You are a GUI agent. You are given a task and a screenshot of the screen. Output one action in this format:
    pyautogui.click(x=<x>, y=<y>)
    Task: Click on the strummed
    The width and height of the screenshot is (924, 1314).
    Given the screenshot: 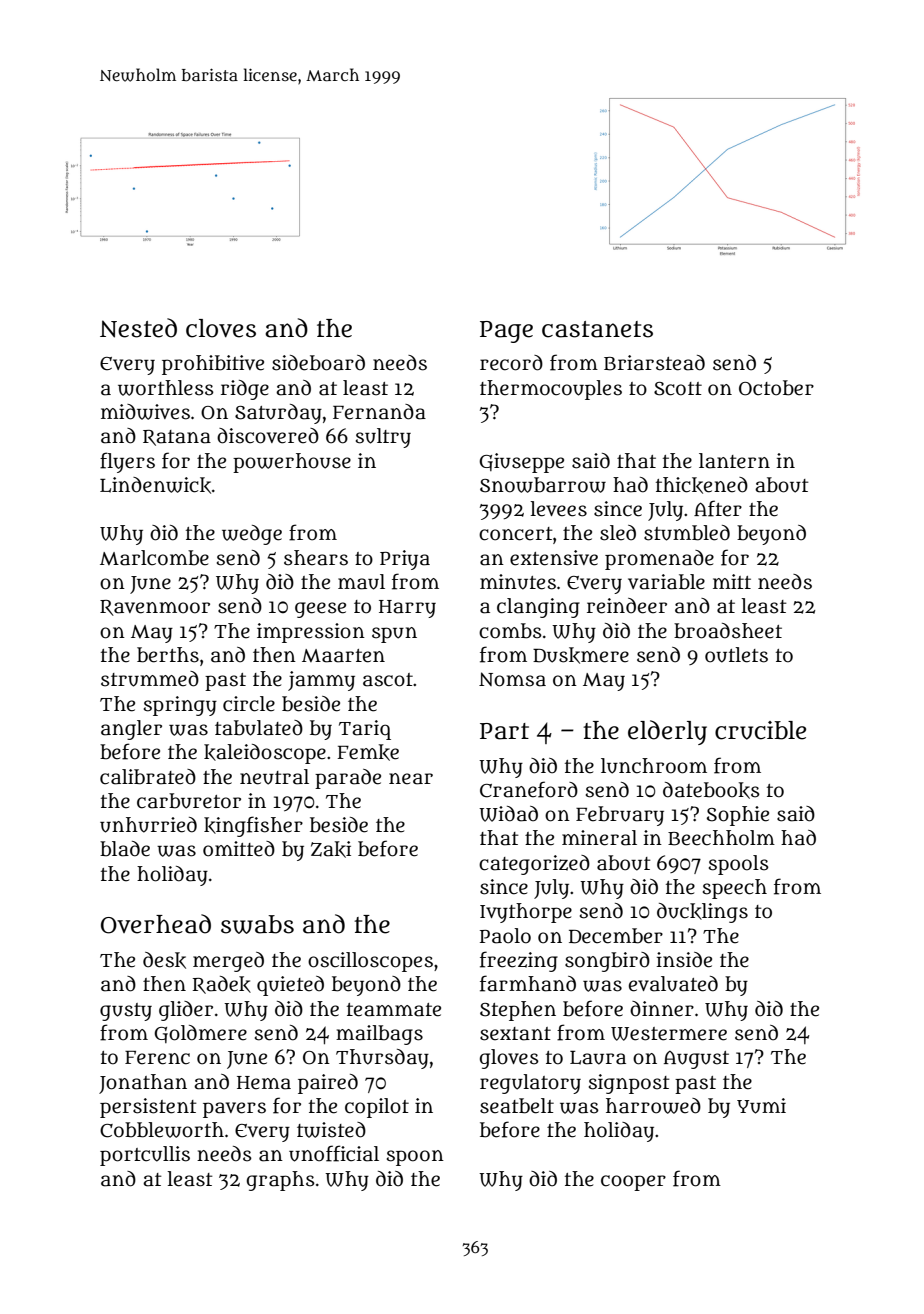 What is the action you would take?
    pyautogui.click(x=150, y=679)
